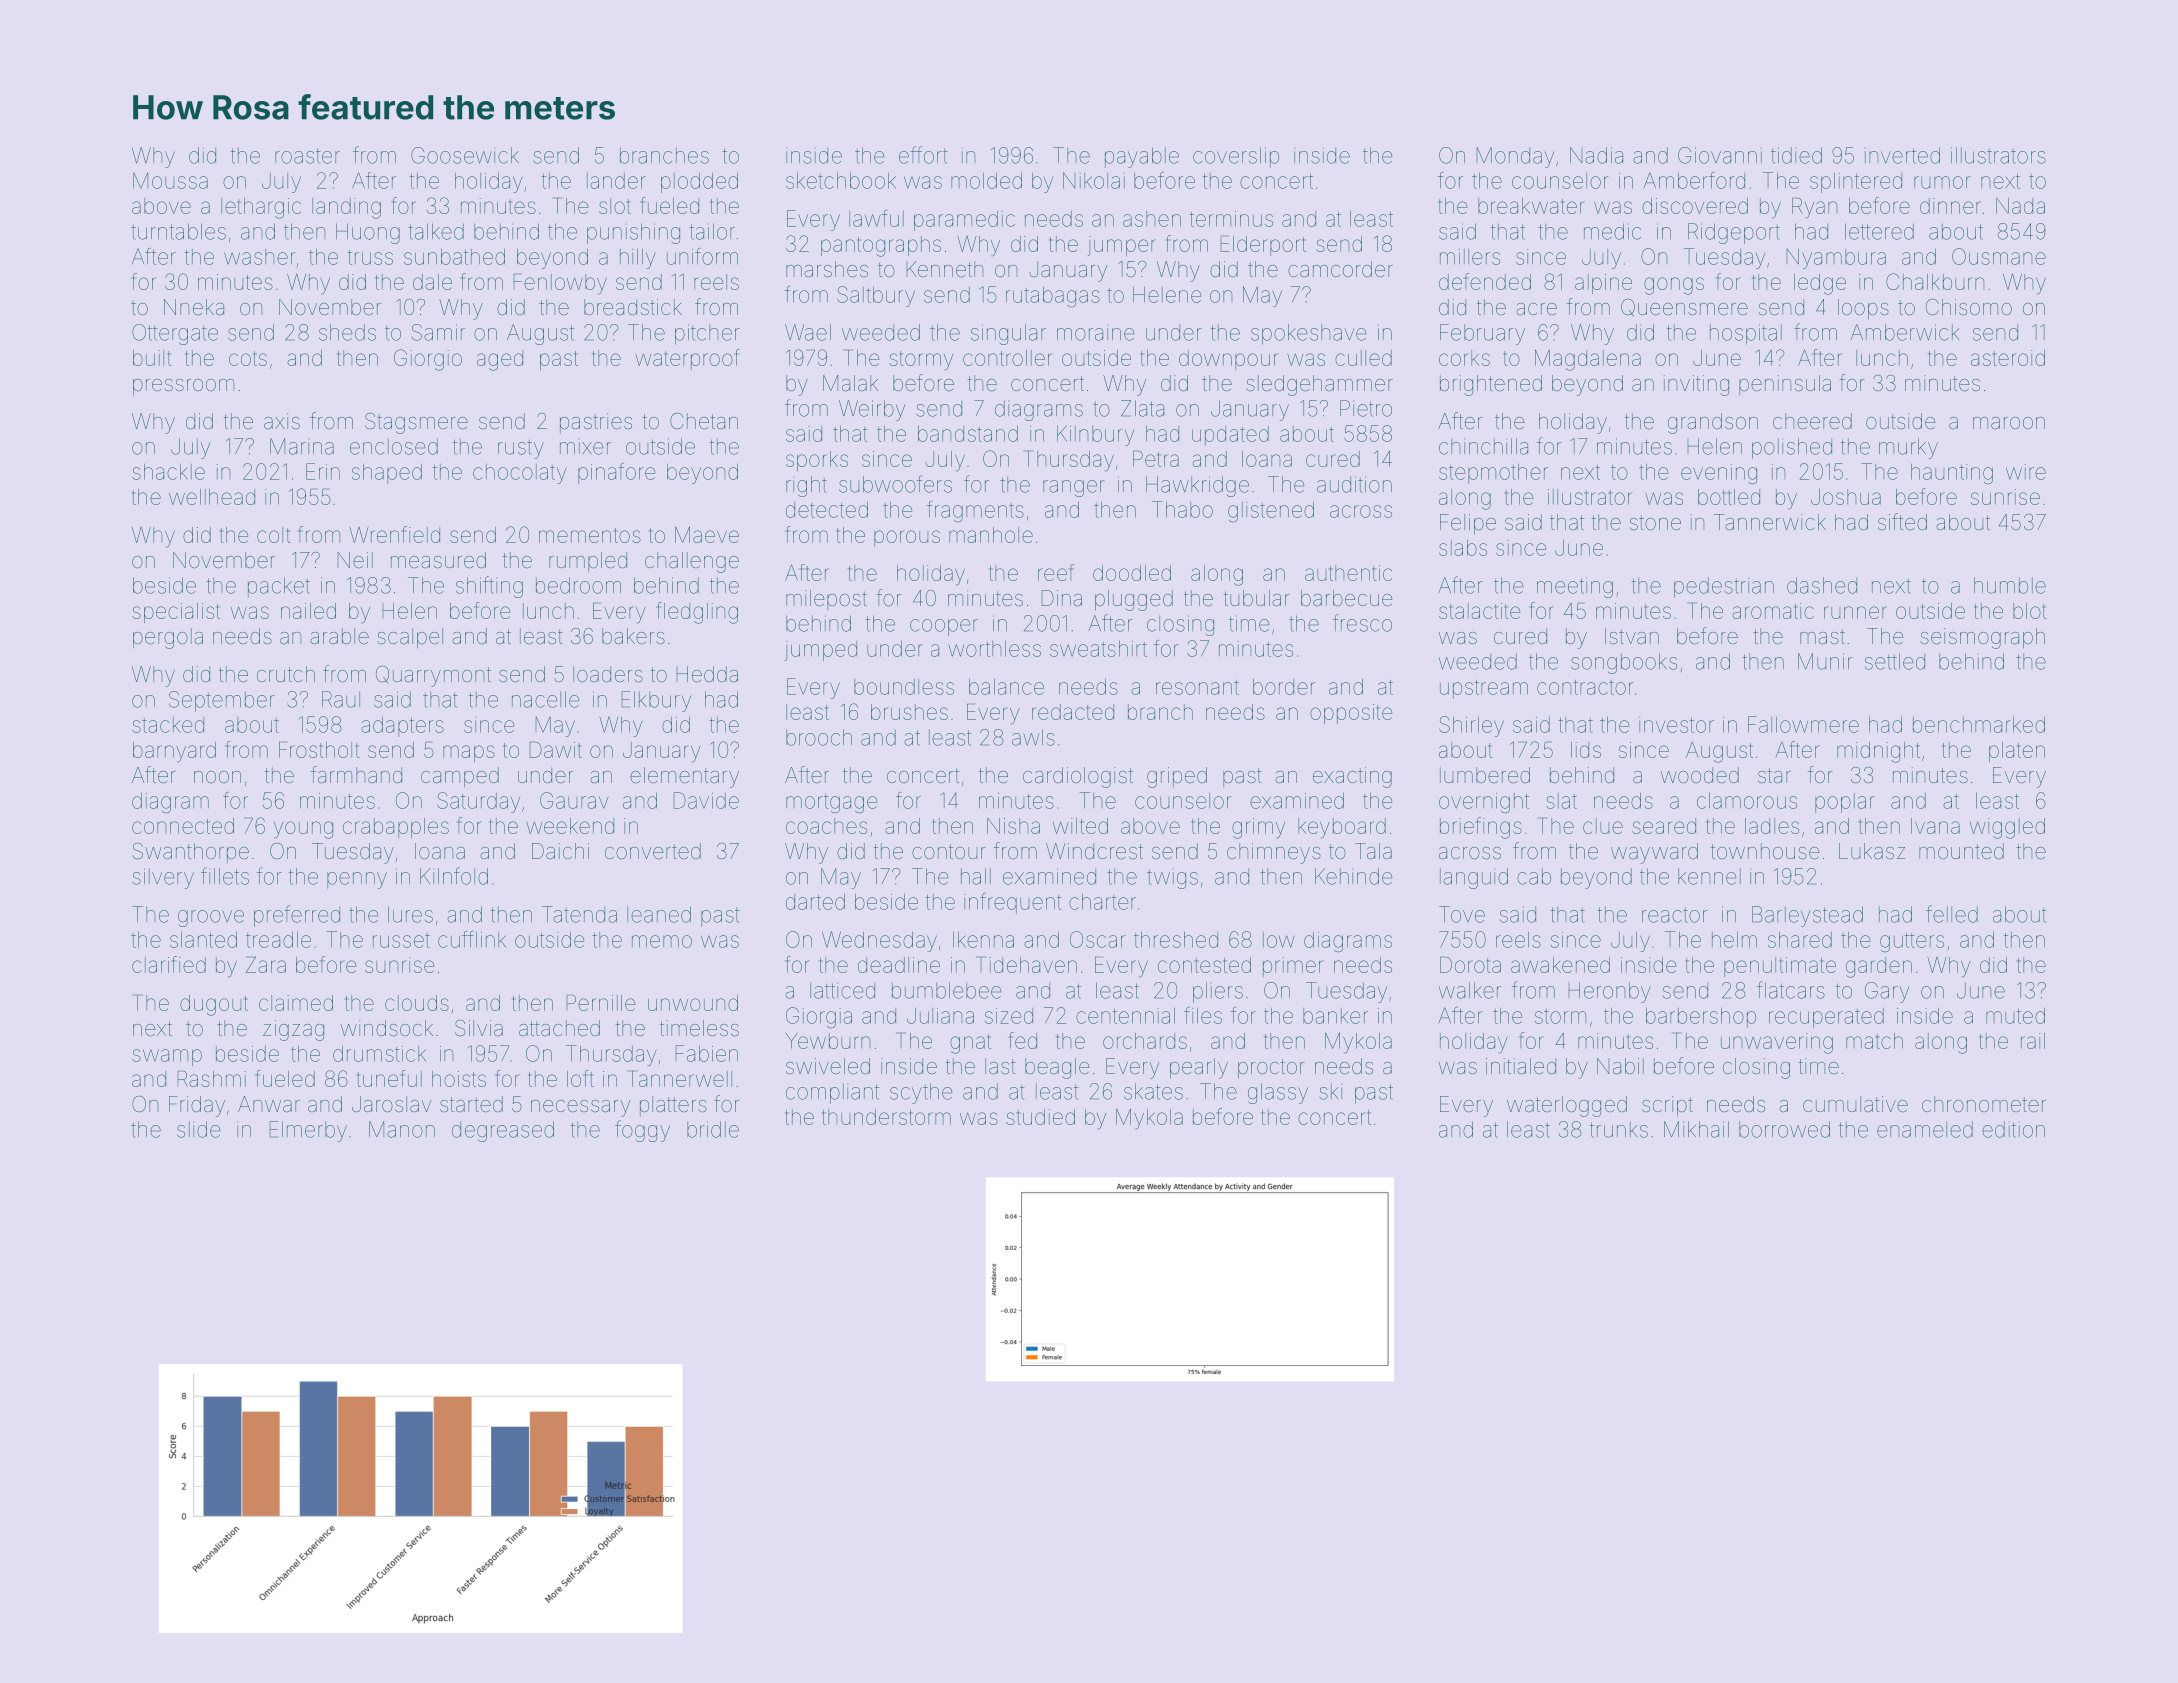 This document has height=1683, width=2178. Describe the element at coordinates (2013, 1129) in the document. I see `edition` at that location.
